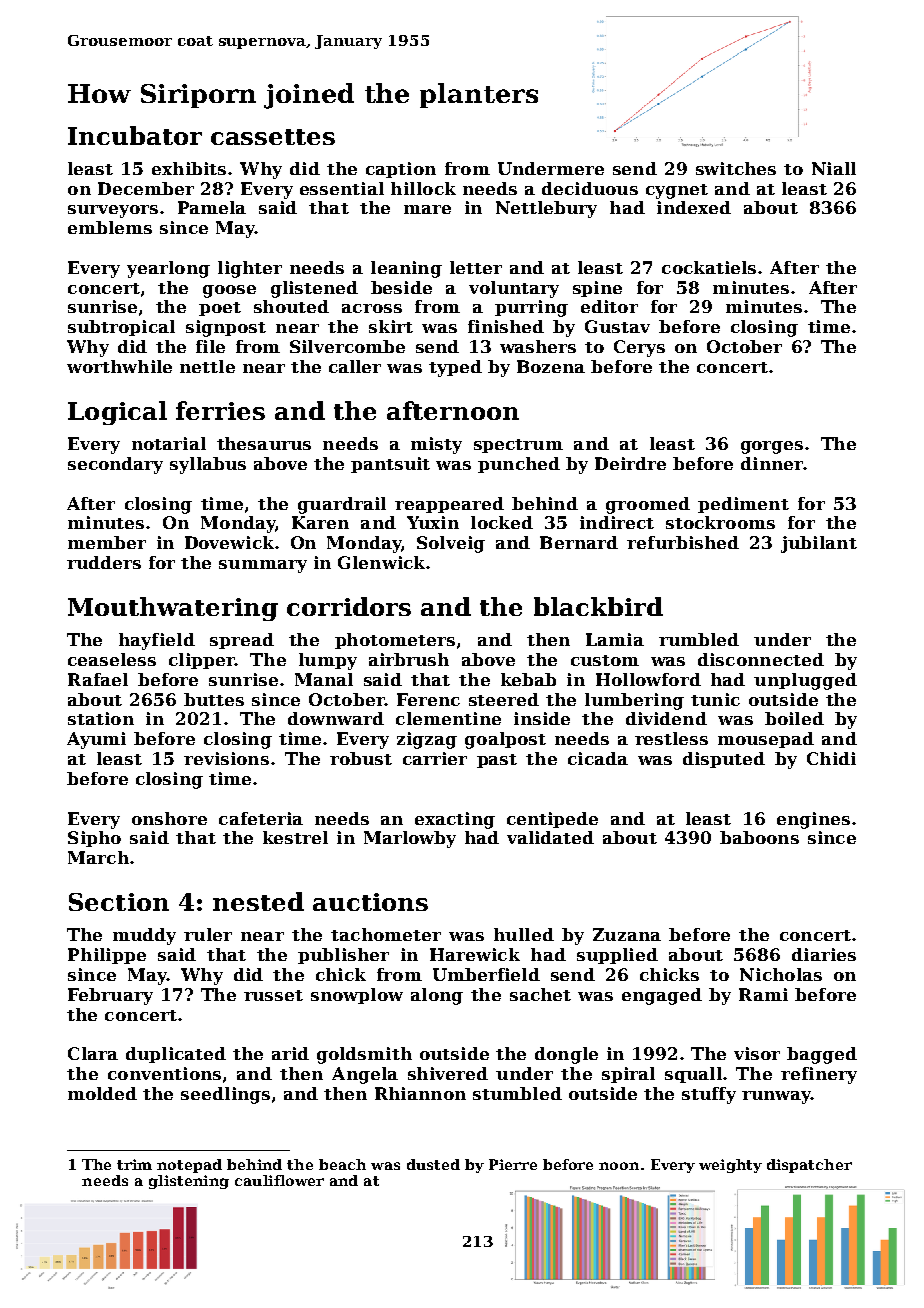 The width and height of the image is (924, 1308). What do you see at coordinates (648, 505) in the image?
I see `groomed` at bounding box center [648, 505].
